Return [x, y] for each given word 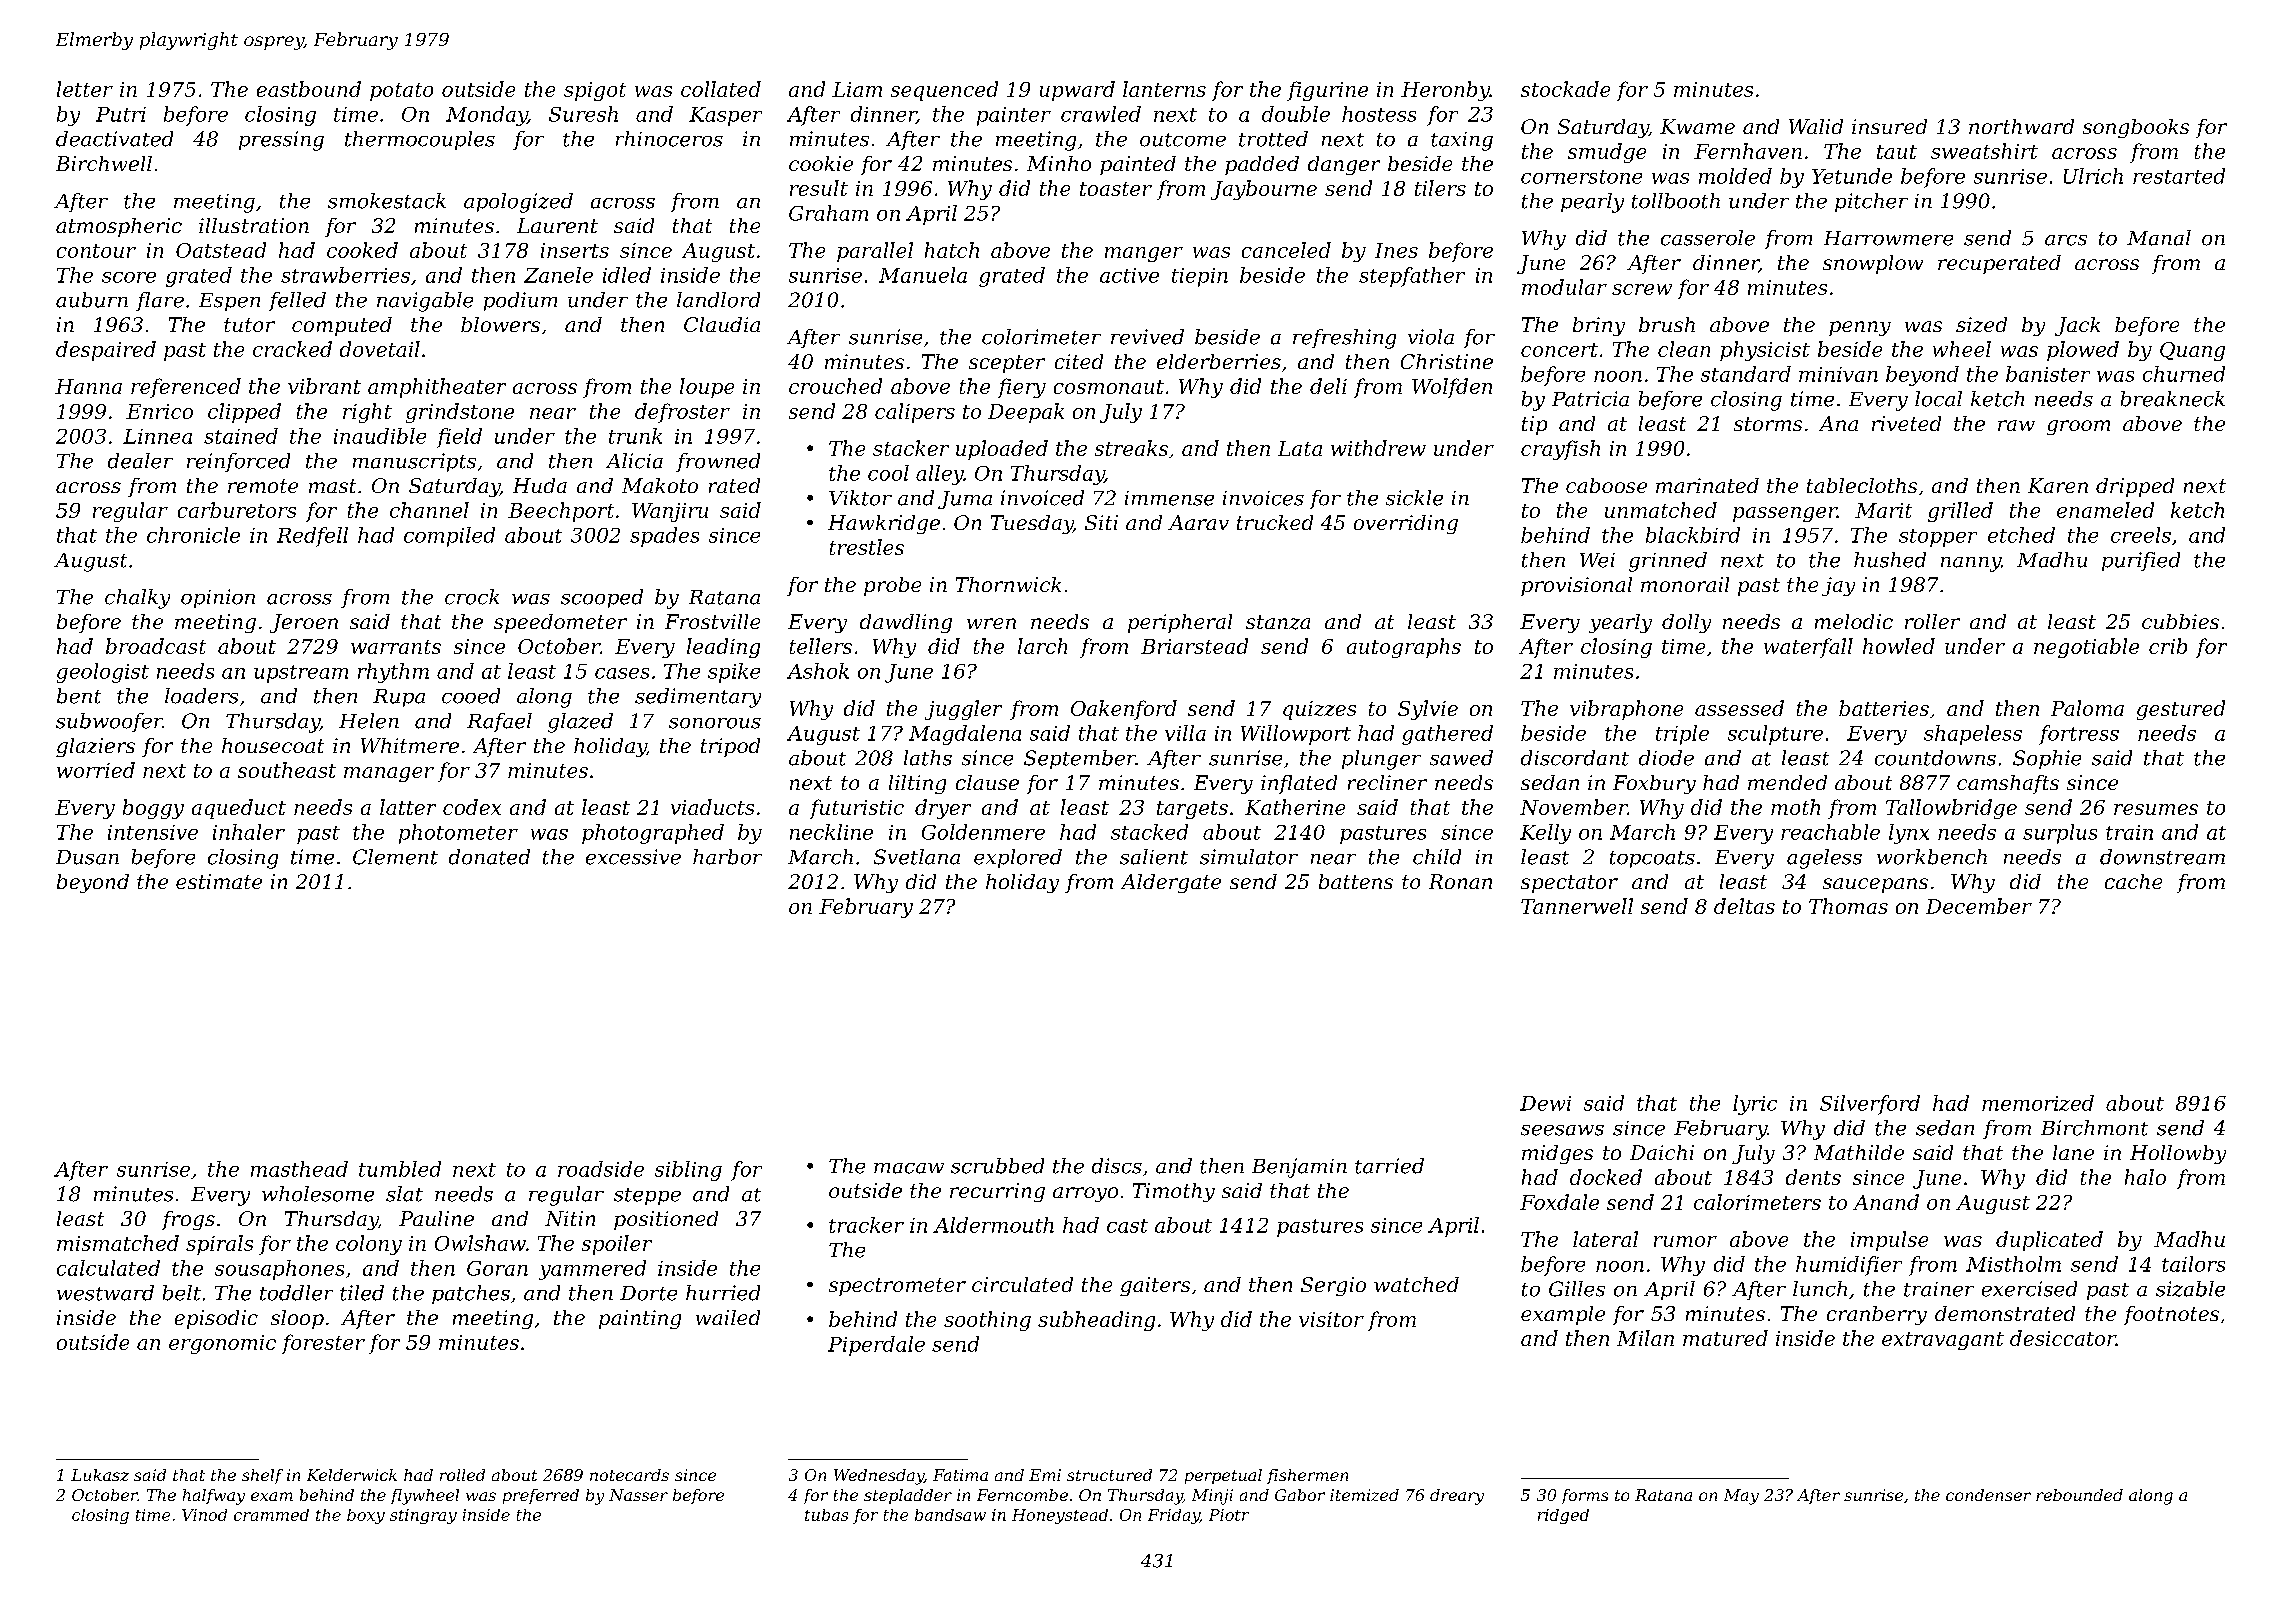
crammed [271, 1515]
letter [85, 89]
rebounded [2079, 1495]
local [1938, 399]
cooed [471, 696]
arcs [2066, 240]
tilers [1440, 188]
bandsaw [950, 1515]
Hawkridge [884, 524]
